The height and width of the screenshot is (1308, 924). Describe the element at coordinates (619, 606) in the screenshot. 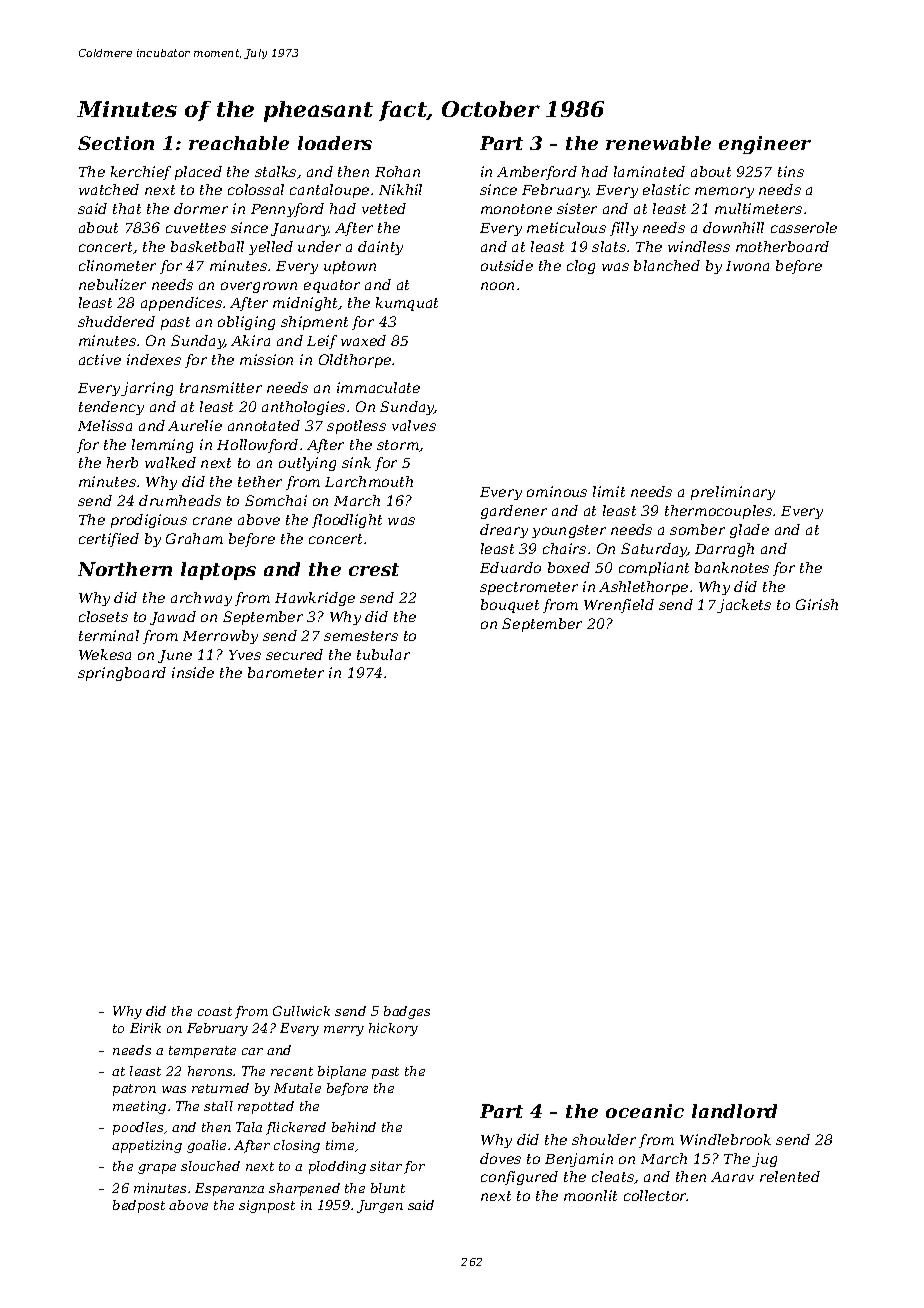

I see `Wrenfield` at that location.
